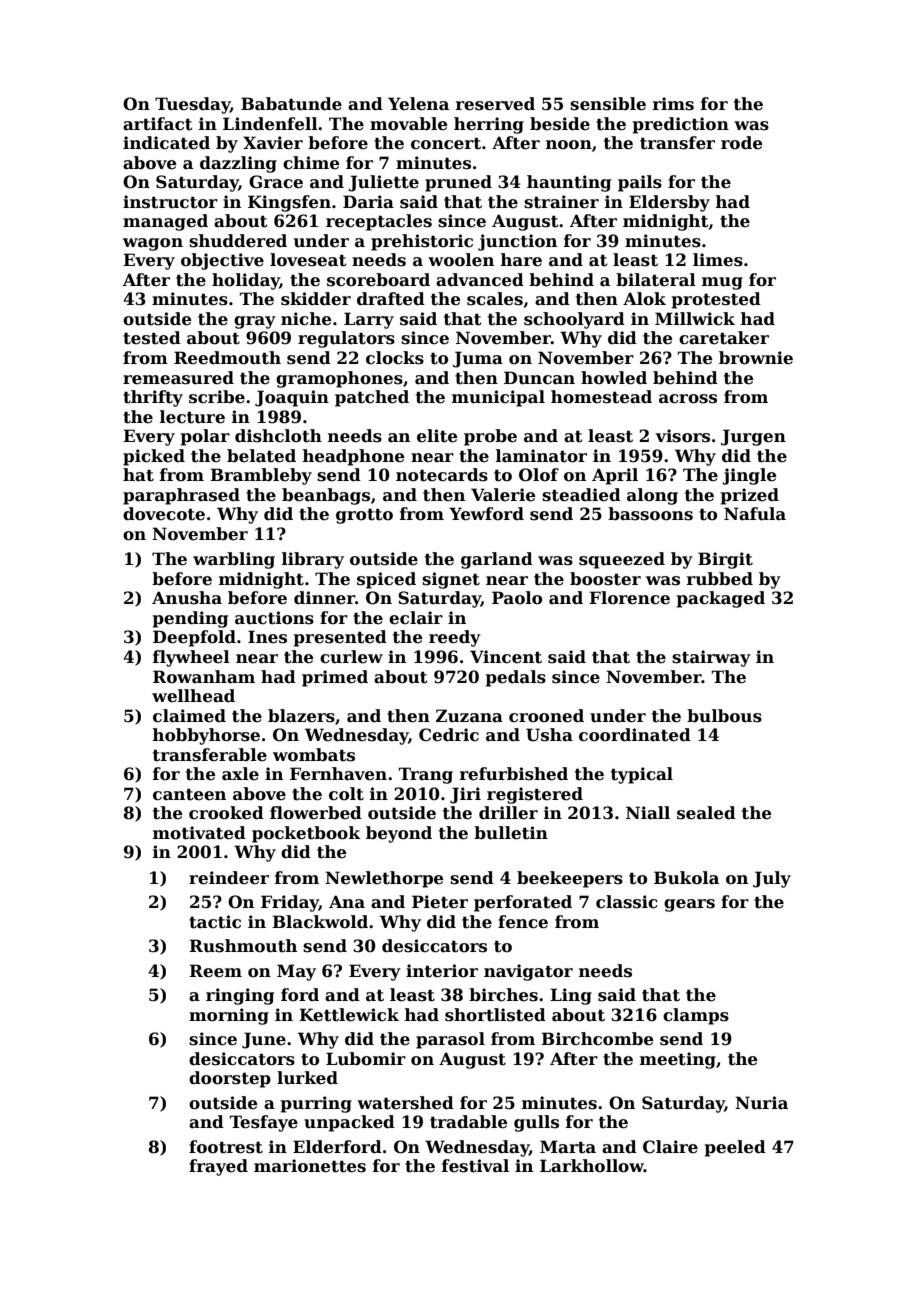  Describe the element at coordinates (741, 143) in the document. I see `rode` at that location.
